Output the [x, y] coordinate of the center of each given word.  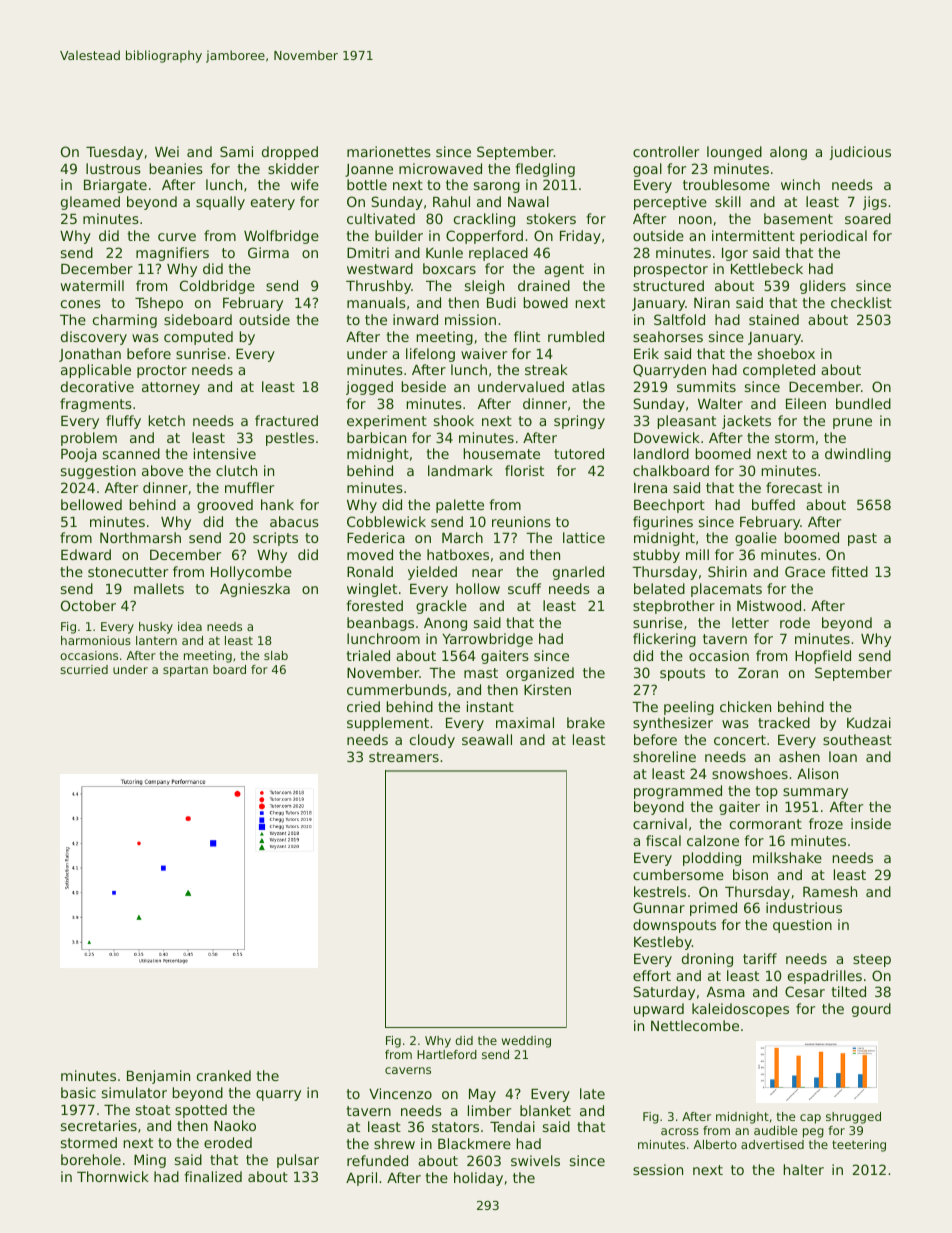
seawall [487, 739]
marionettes [389, 151]
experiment [387, 422]
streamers [404, 757]
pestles [290, 439]
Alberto [715, 1144]
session [658, 1169]
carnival [660, 823]
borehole [91, 1159]
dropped [290, 153]
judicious [860, 153]
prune [852, 423]
